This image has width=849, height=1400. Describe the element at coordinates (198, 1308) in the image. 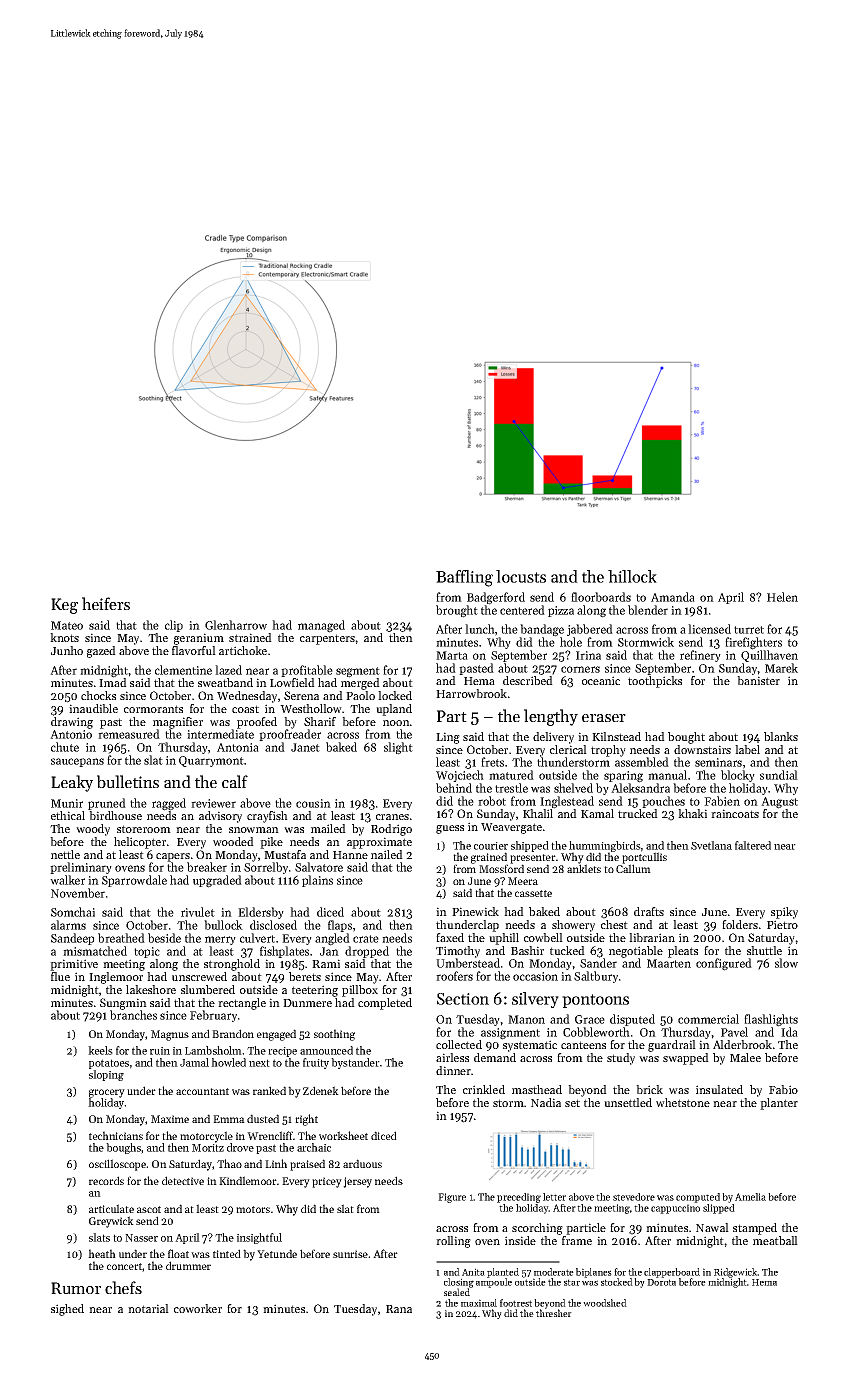

I see `coworker` at that location.
